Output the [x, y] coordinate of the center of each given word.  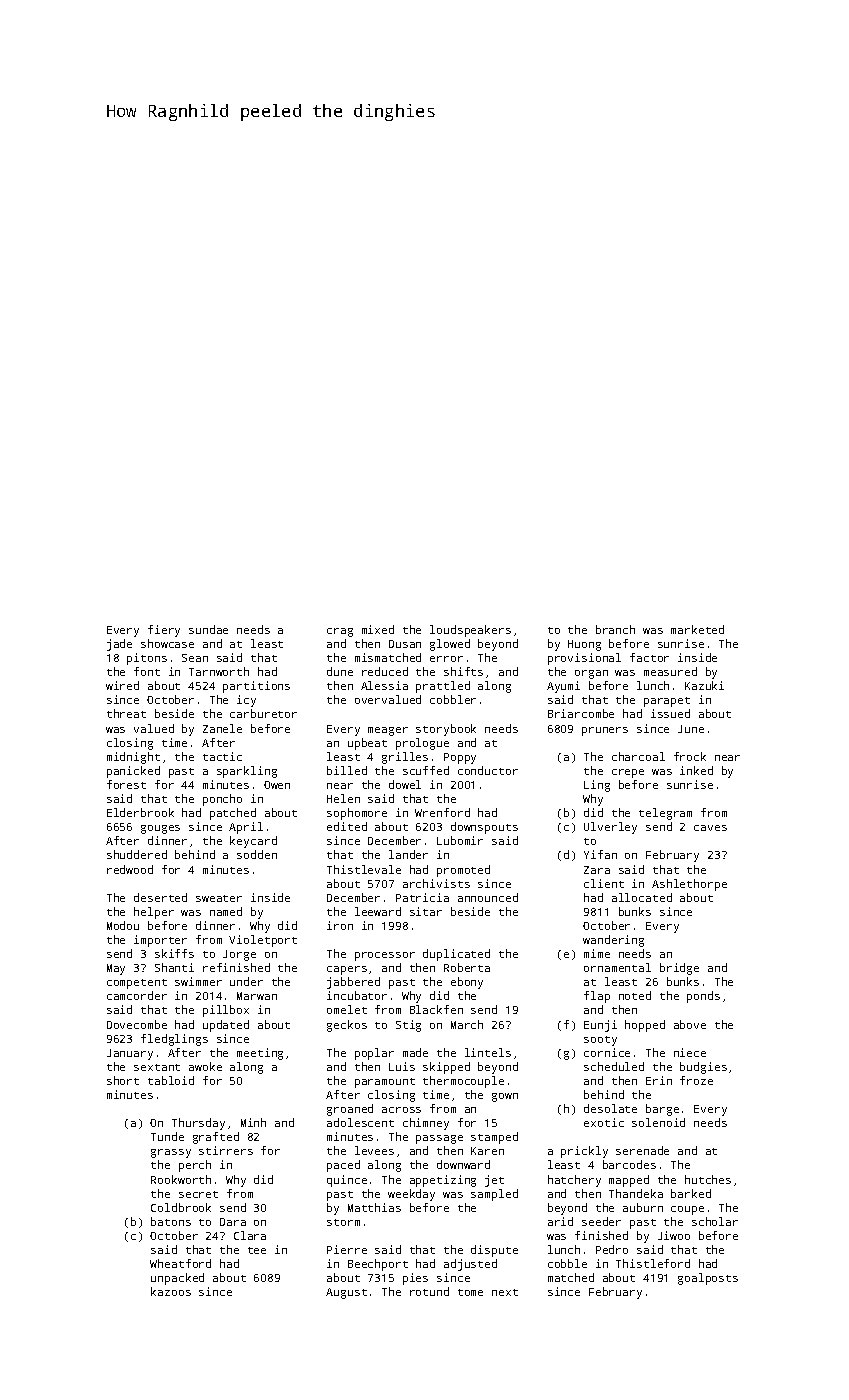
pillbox [226, 1011]
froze [696, 1080]
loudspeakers [470, 631]
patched [233, 814]
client [604, 883]
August [346, 1293]
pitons [147, 659]
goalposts [708, 1279]
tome [470, 1292]
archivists [436, 883]
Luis [402, 1066]
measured [670, 671]
